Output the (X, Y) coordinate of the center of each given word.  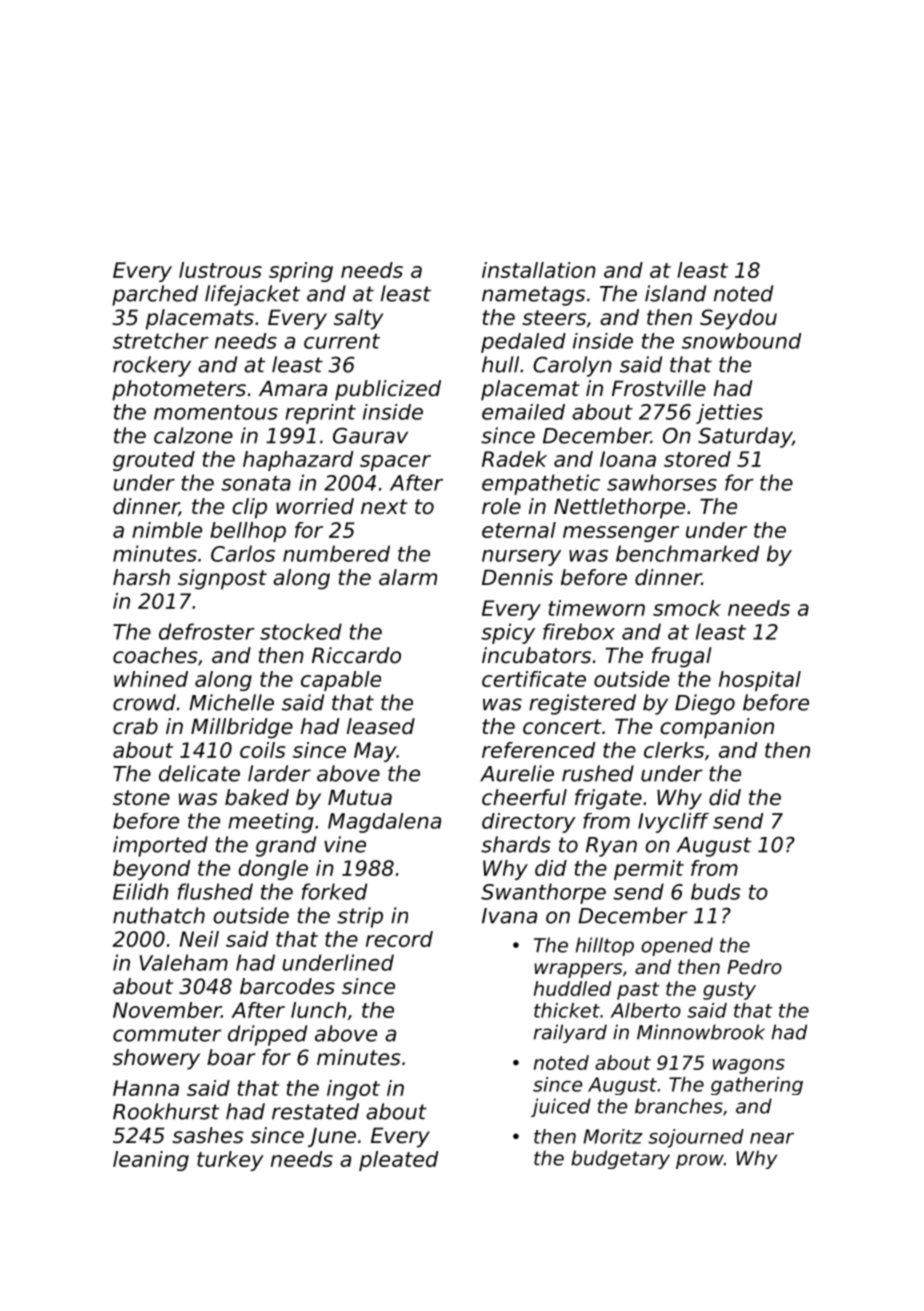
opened (677, 946)
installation (539, 270)
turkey (230, 1161)
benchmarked (687, 553)
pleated (398, 1161)
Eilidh (140, 891)
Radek (514, 459)
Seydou (738, 319)
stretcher (161, 341)
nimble (167, 530)
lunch (318, 1010)
